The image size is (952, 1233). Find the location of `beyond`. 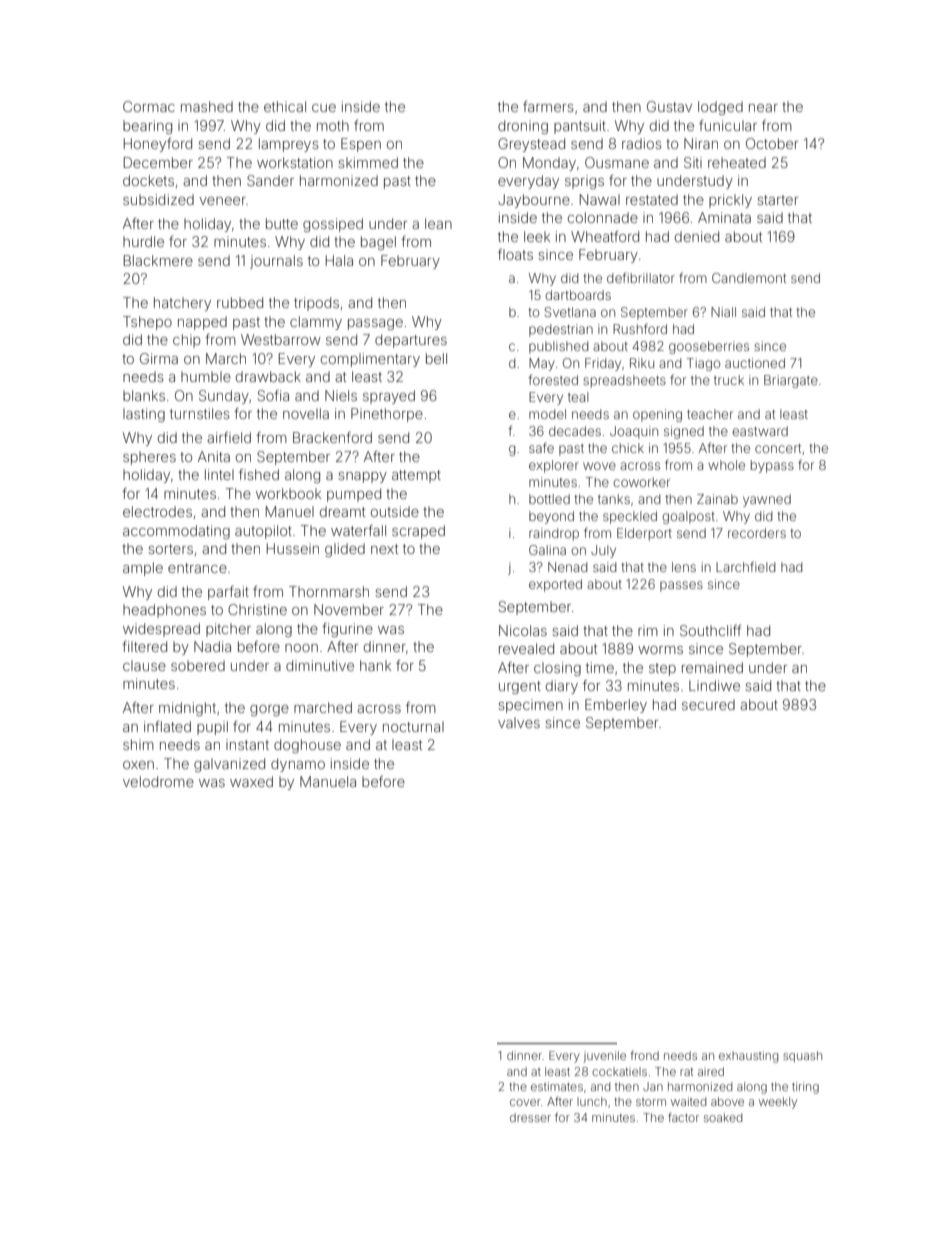

beyond is located at coordinates (551, 517).
